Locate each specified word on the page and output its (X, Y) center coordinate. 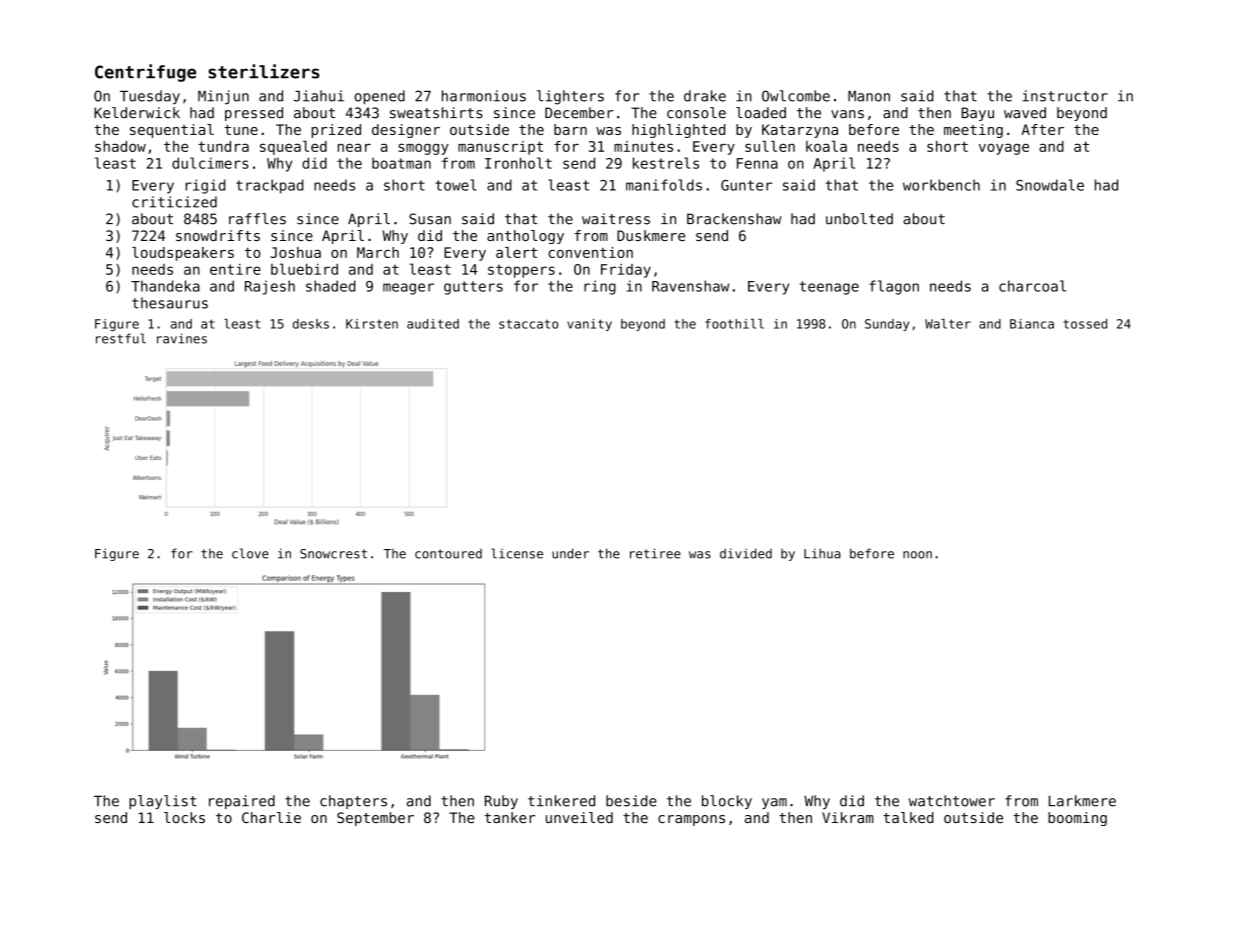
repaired (242, 802)
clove (250, 553)
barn (570, 129)
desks (311, 324)
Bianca (1032, 324)
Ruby (501, 802)
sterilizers (264, 71)
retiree (655, 553)
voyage (1004, 149)
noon (917, 555)
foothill (734, 324)
